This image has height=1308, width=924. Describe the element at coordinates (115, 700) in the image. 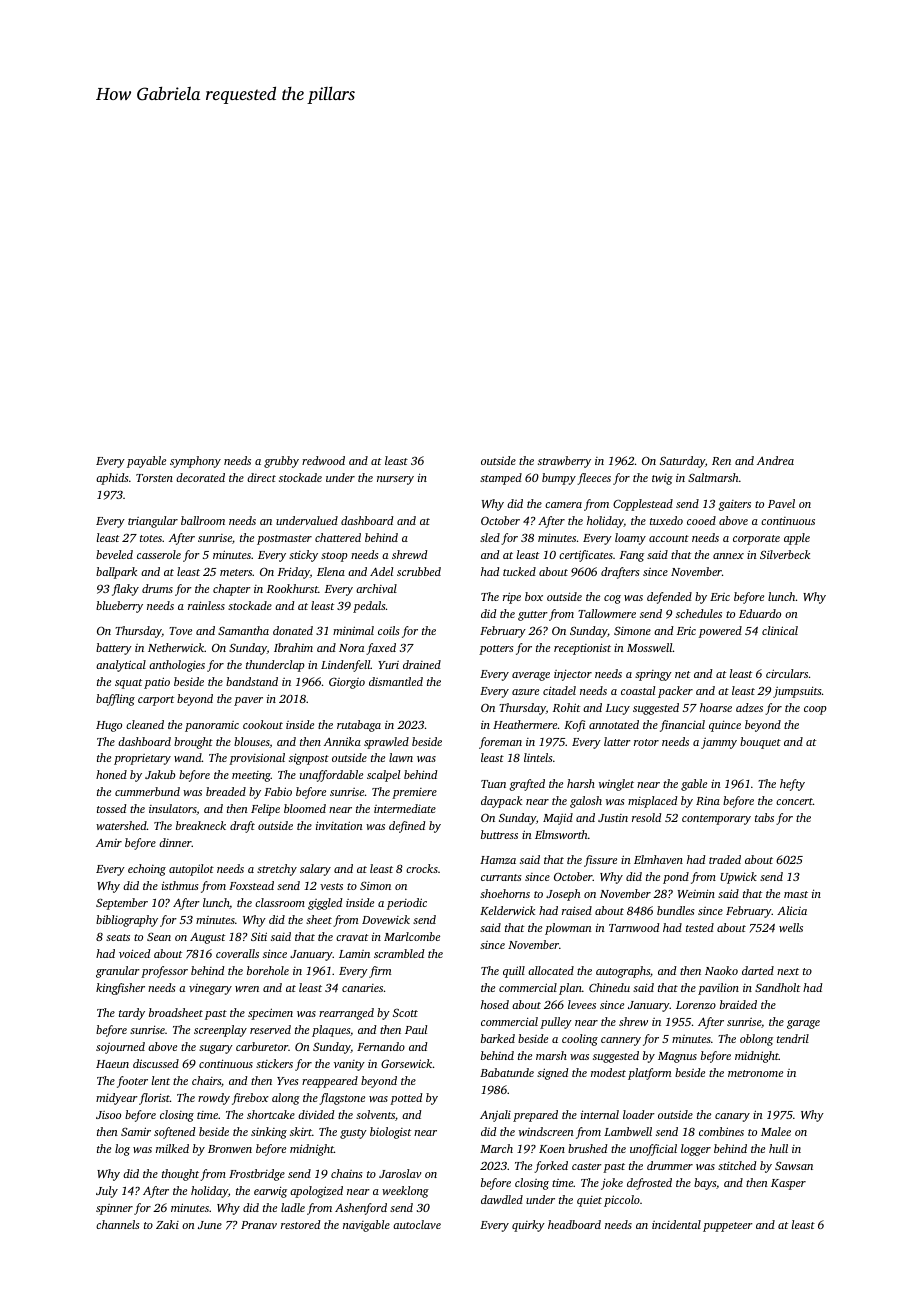

I see `baffling` at that location.
